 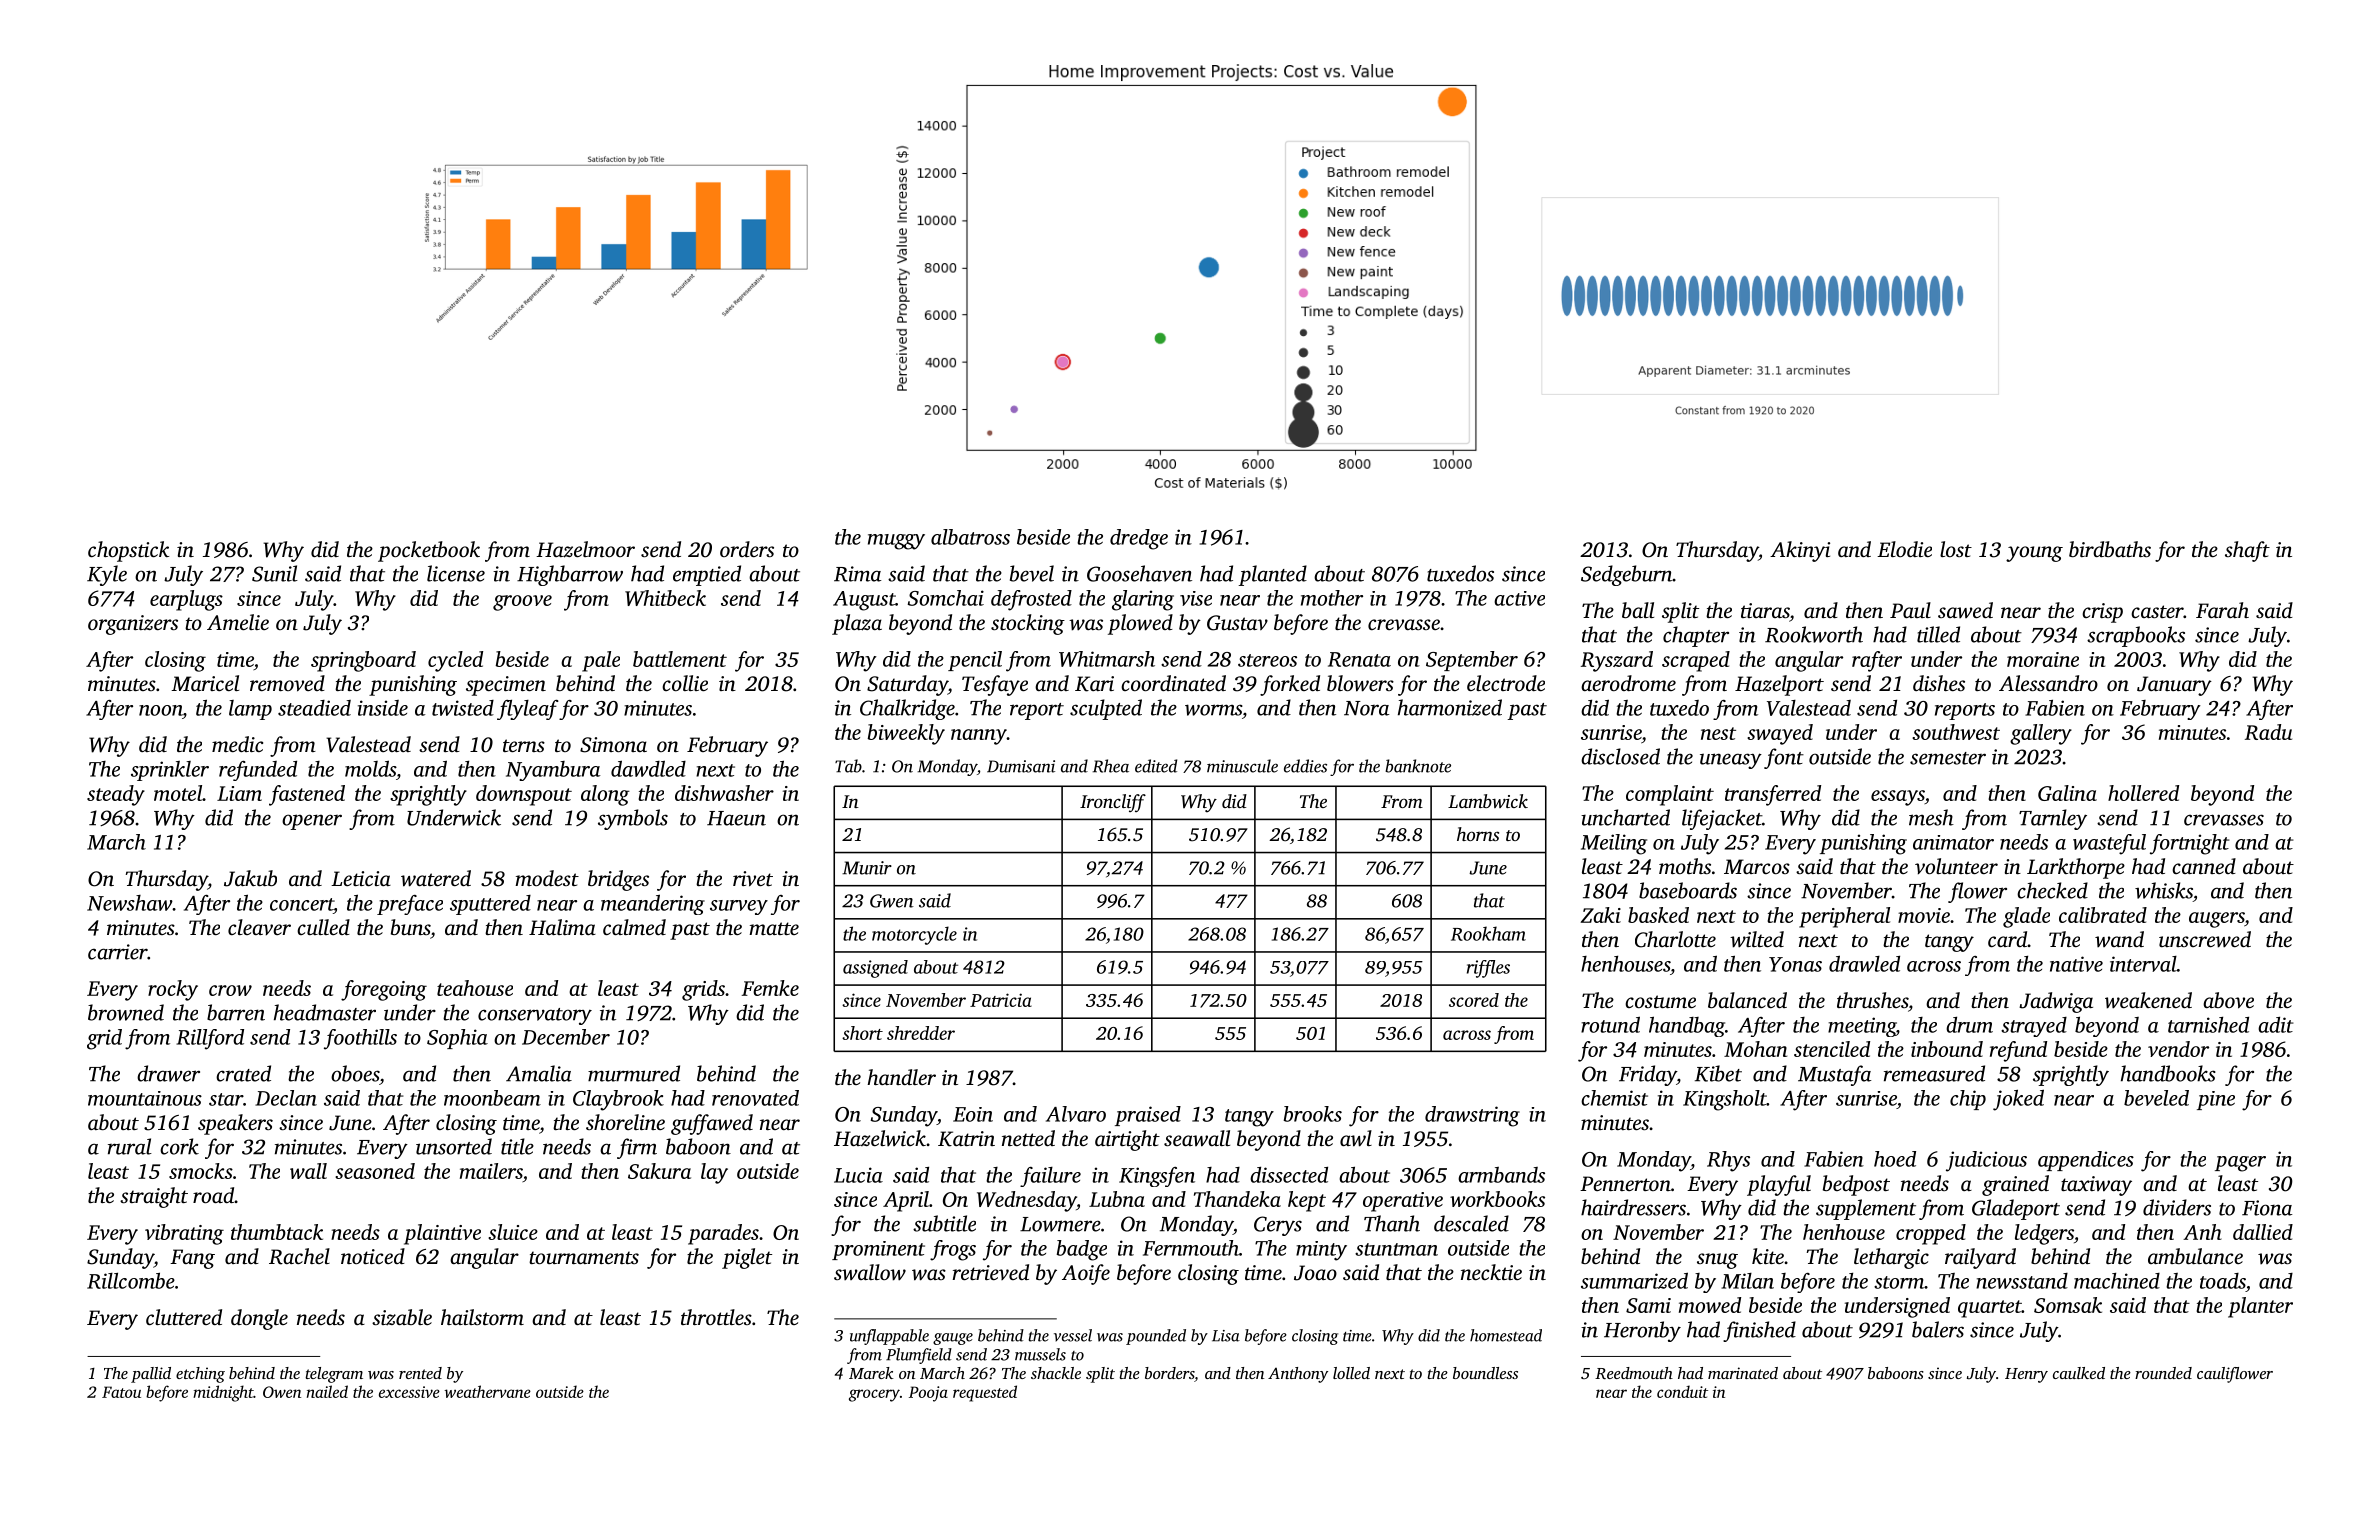 What do you see at coordinates (973, 1114) in the screenshot?
I see `Eoin` at bounding box center [973, 1114].
